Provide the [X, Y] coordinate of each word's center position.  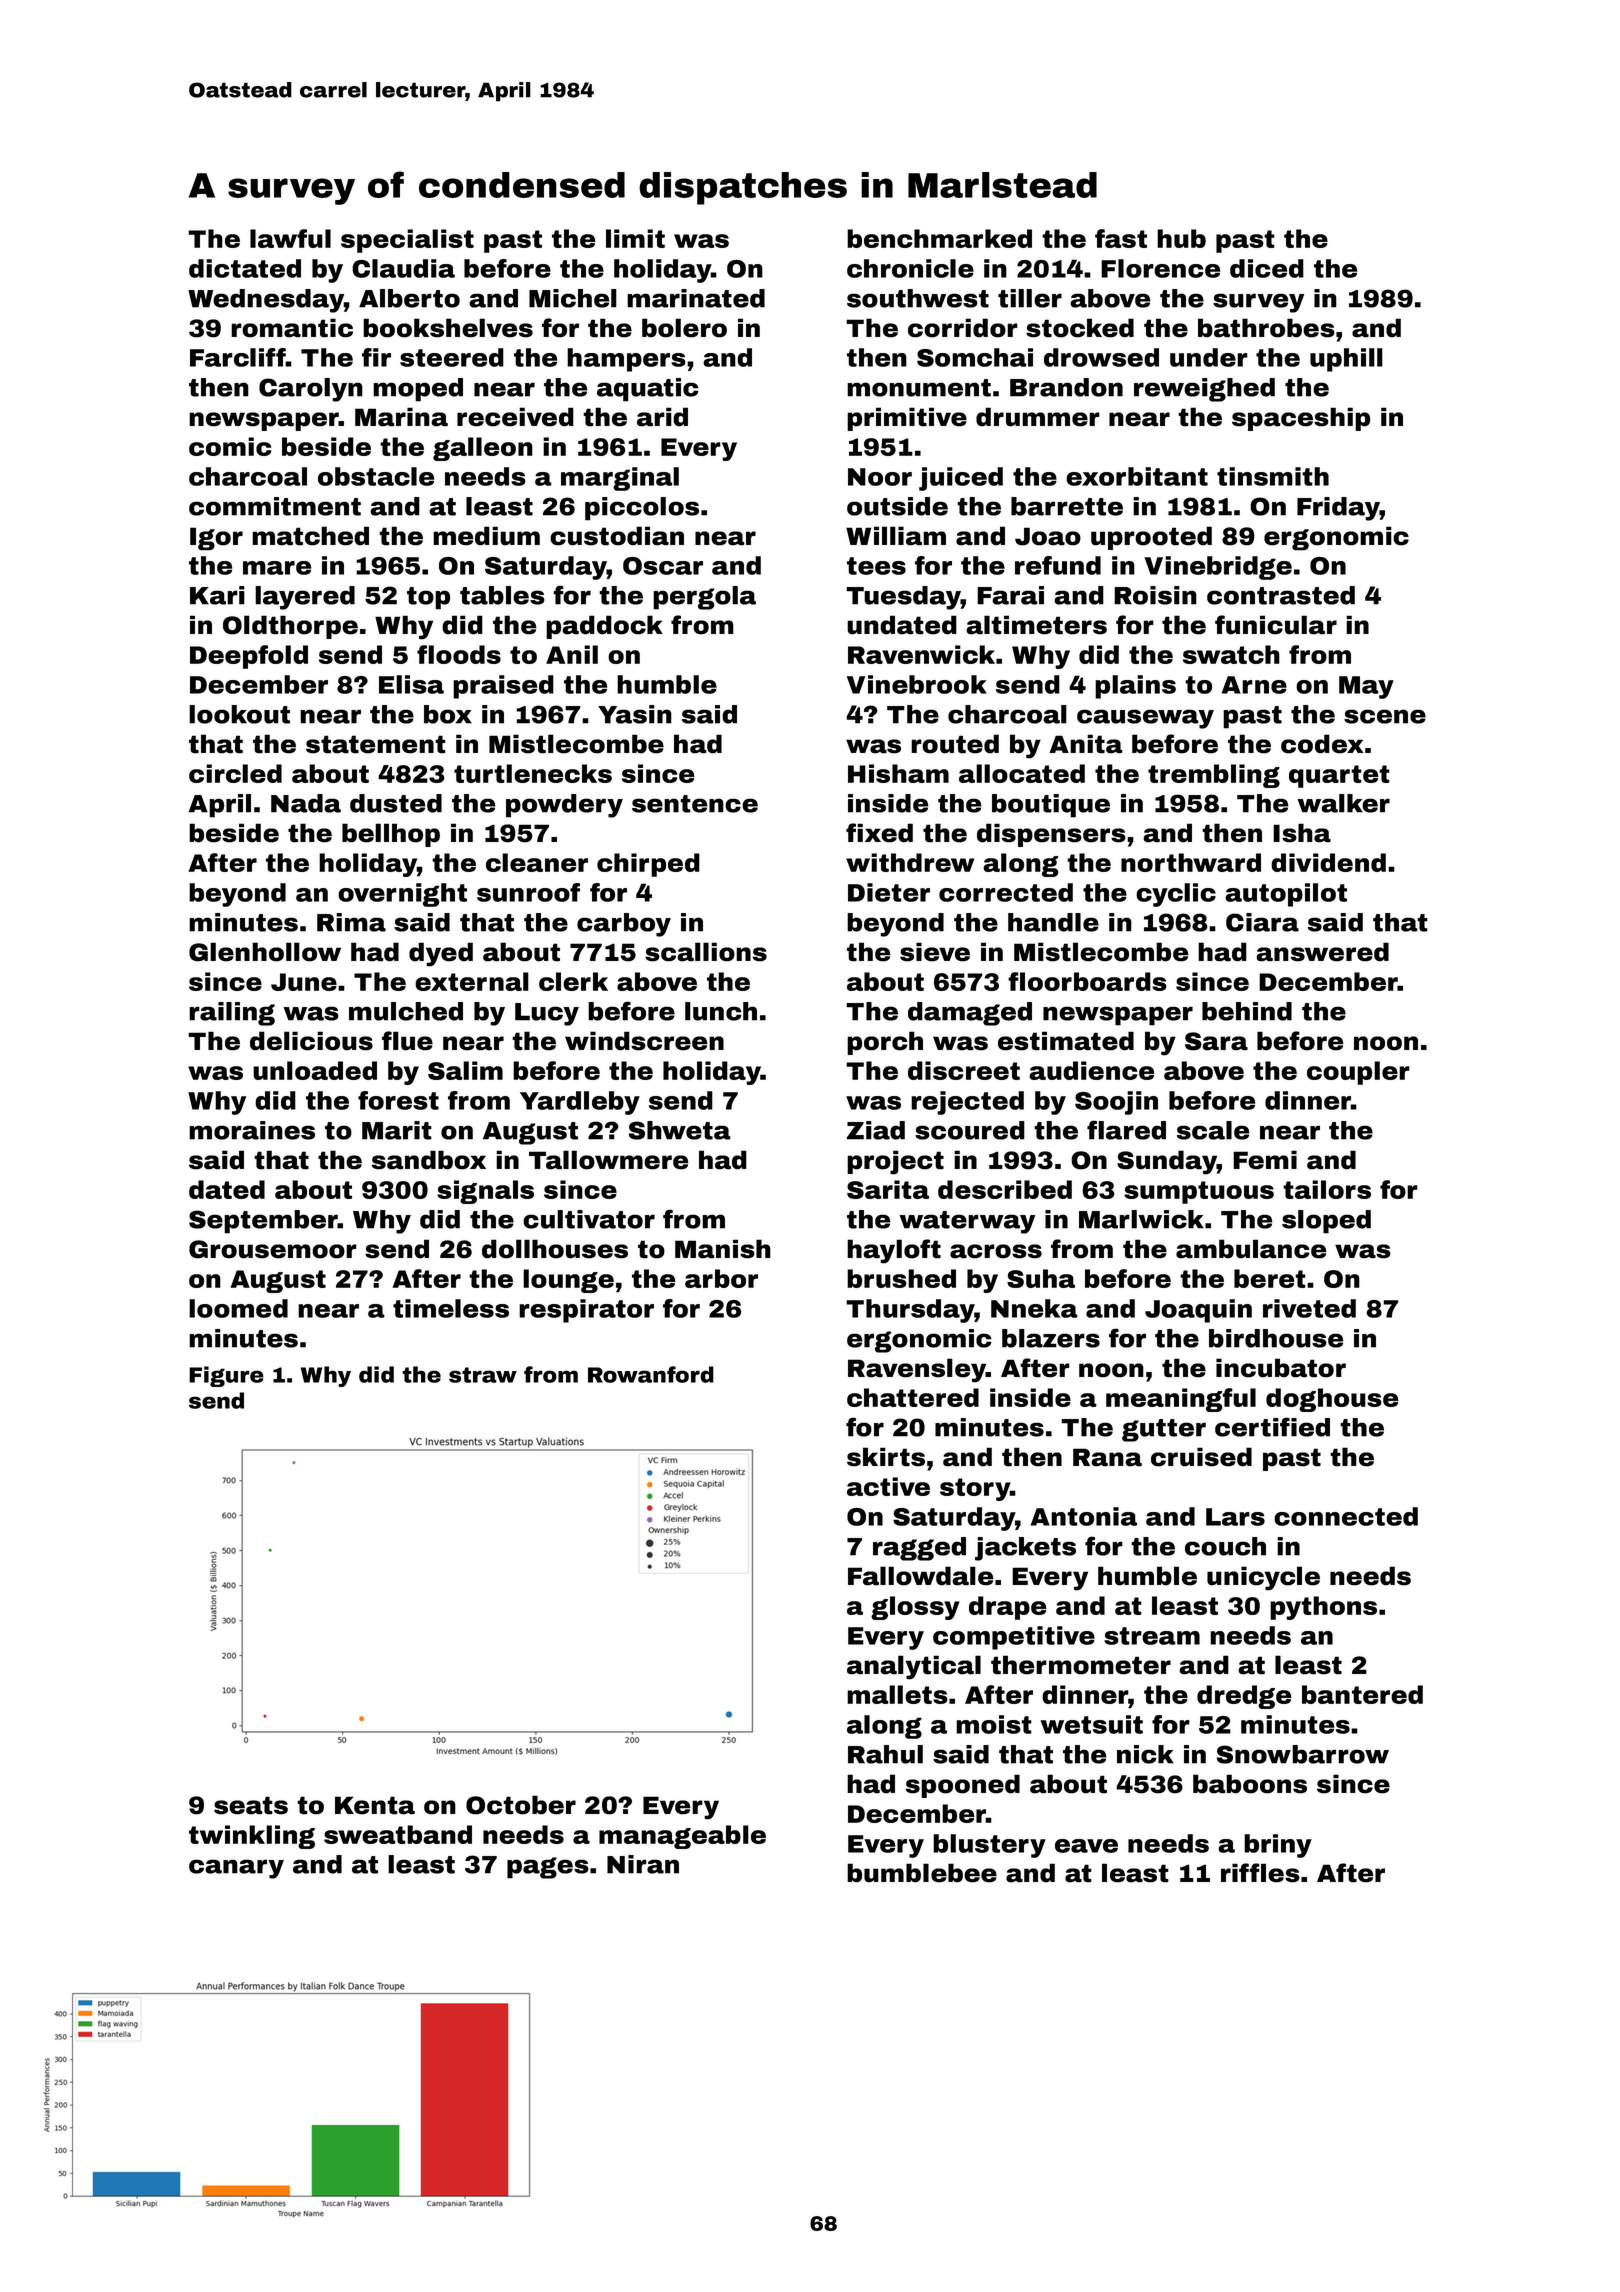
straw [483, 1375]
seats [251, 1805]
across [996, 1251]
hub [1181, 238]
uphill [1346, 360]
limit [635, 238]
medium [486, 536]
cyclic [1176, 895]
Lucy [547, 1014]
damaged [970, 1014]
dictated [245, 268]
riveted [1309, 1308]
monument [919, 388]
